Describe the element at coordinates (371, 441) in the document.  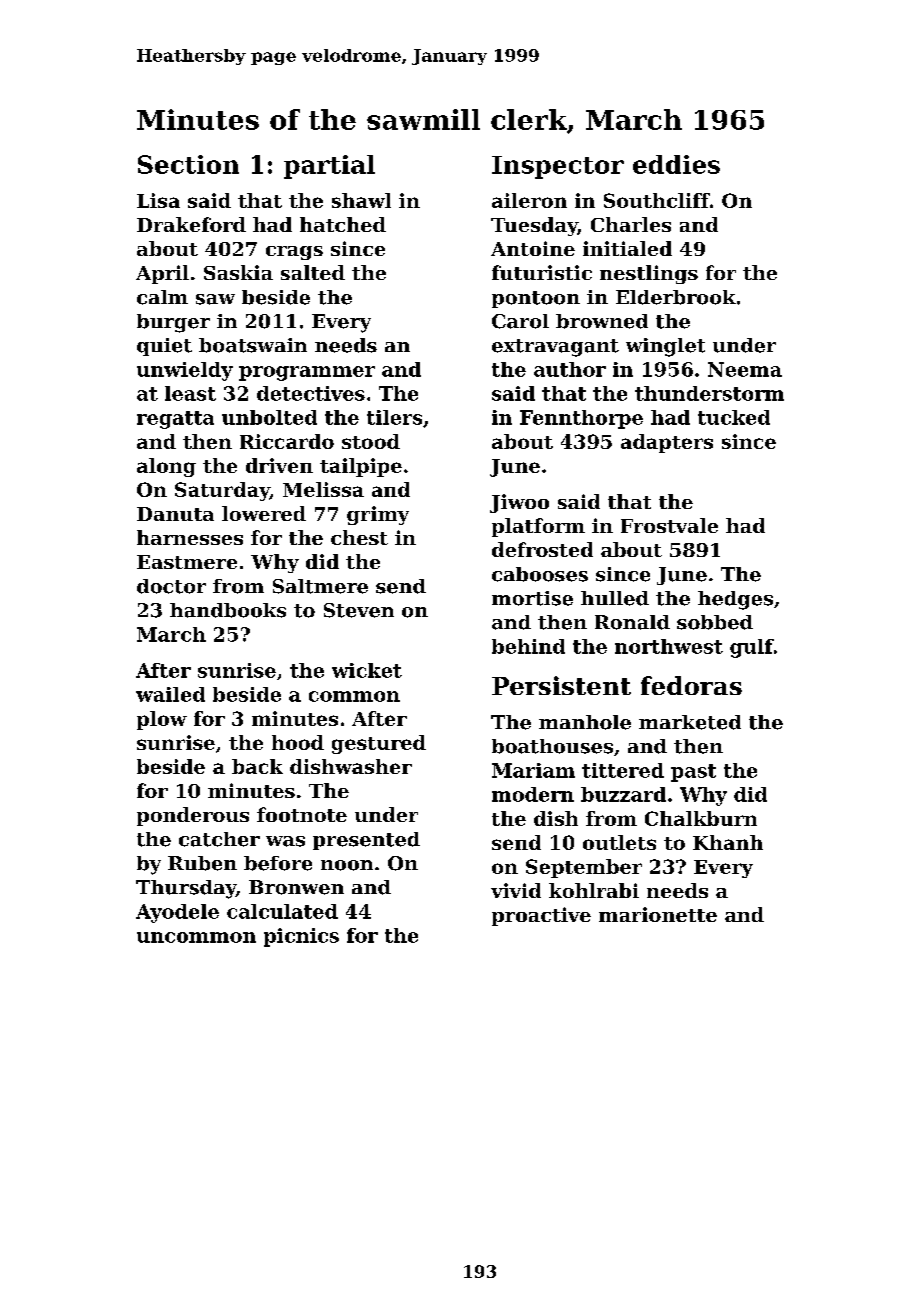
I see `stood` at that location.
